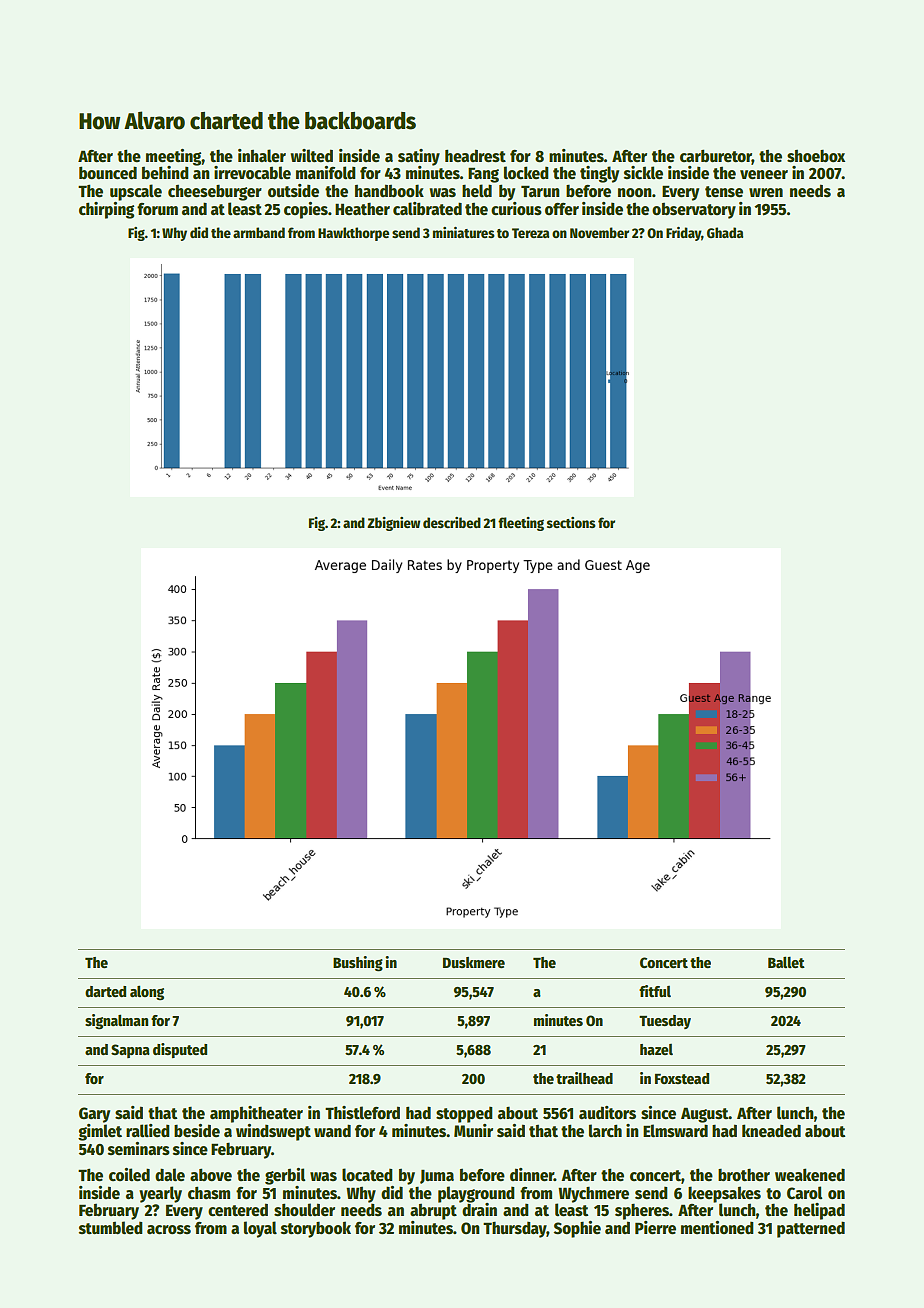  What do you see at coordinates (393, 524) in the screenshot?
I see `Zbigniew` at bounding box center [393, 524].
